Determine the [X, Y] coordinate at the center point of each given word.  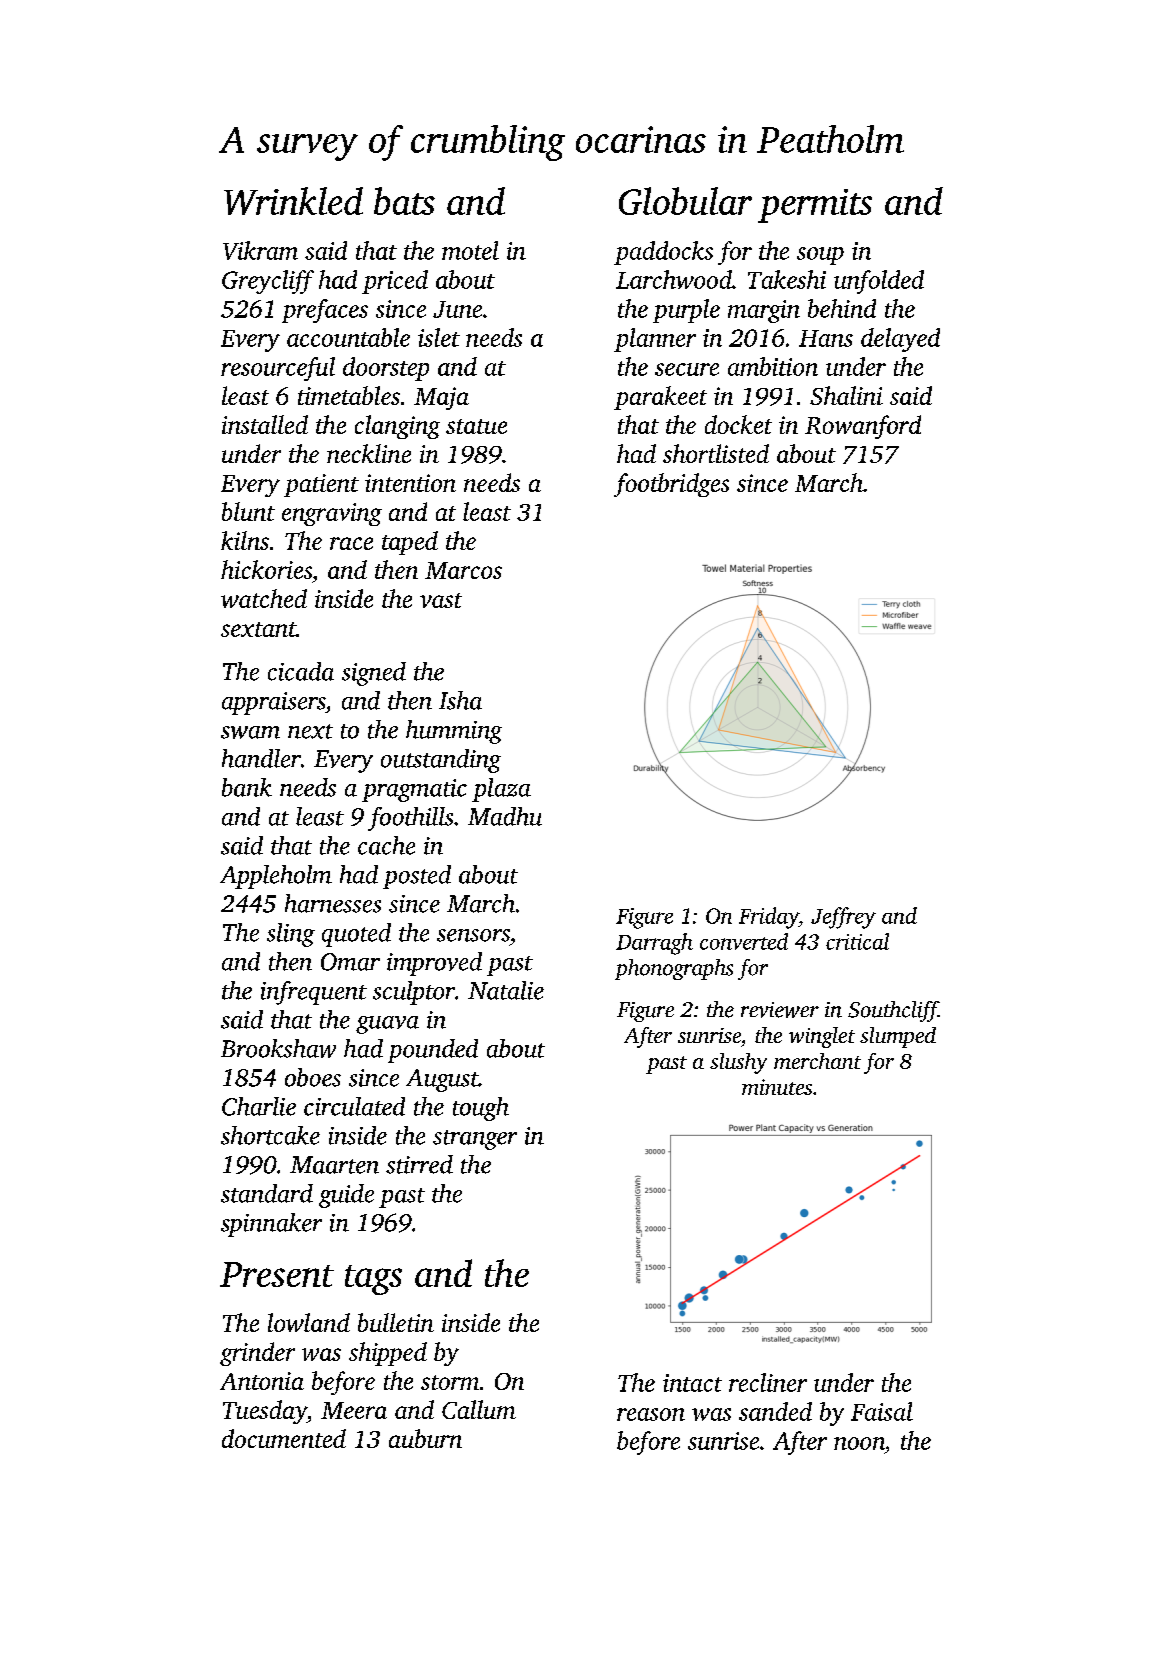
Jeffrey [843, 918]
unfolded [879, 282]
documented [284, 1438]
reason [651, 1414]
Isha [460, 700]
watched [264, 598]
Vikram [260, 250]
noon [859, 1443]
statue [476, 426]
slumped [898, 1037]
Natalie [506, 990]
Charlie [259, 1106]
